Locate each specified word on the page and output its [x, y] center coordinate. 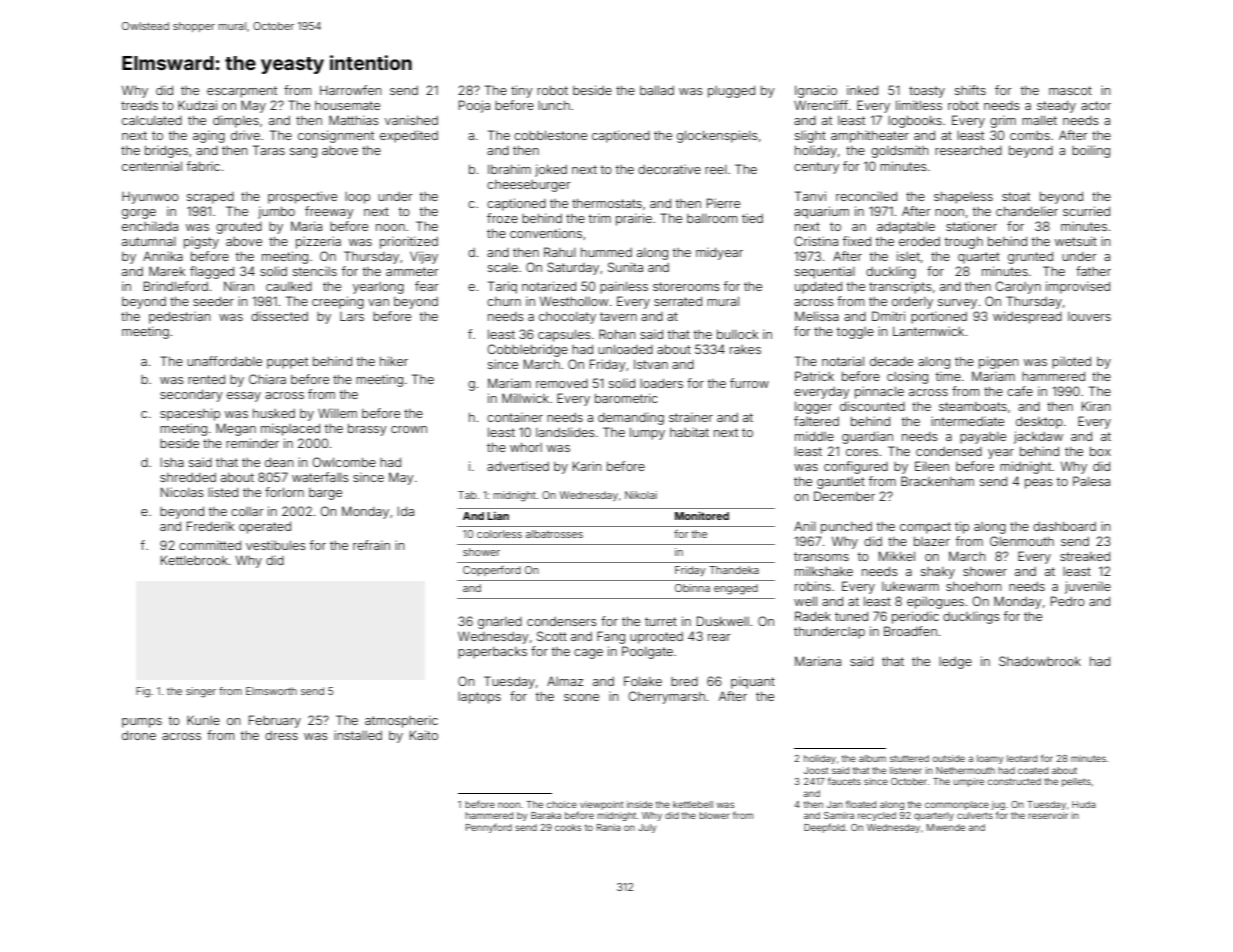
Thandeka [734, 570]
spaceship [190, 414]
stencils [315, 271]
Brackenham [937, 481]
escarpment [242, 92]
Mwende [946, 827]
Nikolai [641, 495]
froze [502, 218]
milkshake [824, 571]
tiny [522, 91]
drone [139, 735]
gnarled [500, 623]
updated [818, 287]
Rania [609, 827]
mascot [1070, 90]
